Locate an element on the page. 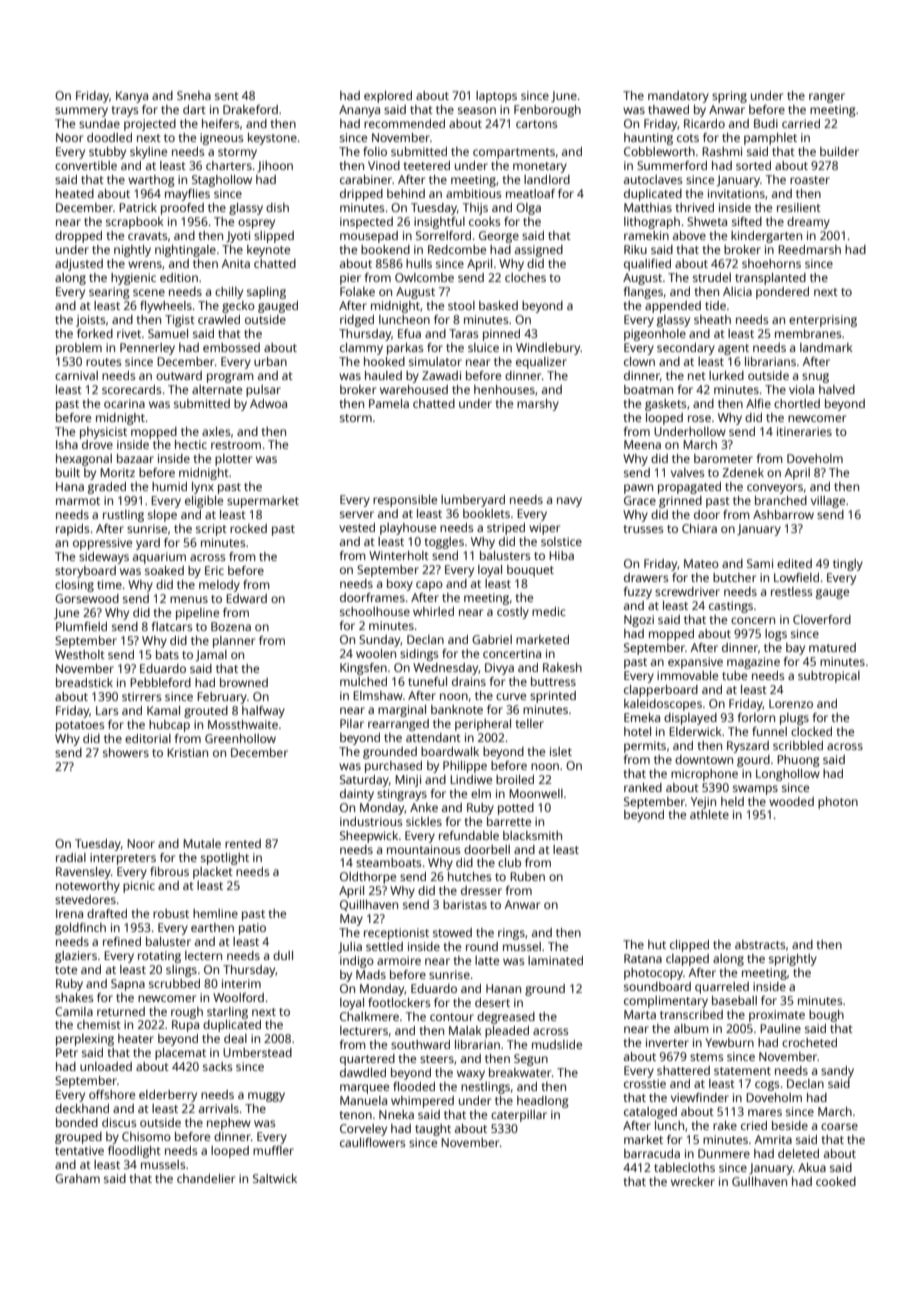 This page has width=924, height=1308. whirled is located at coordinates (433, 611).
